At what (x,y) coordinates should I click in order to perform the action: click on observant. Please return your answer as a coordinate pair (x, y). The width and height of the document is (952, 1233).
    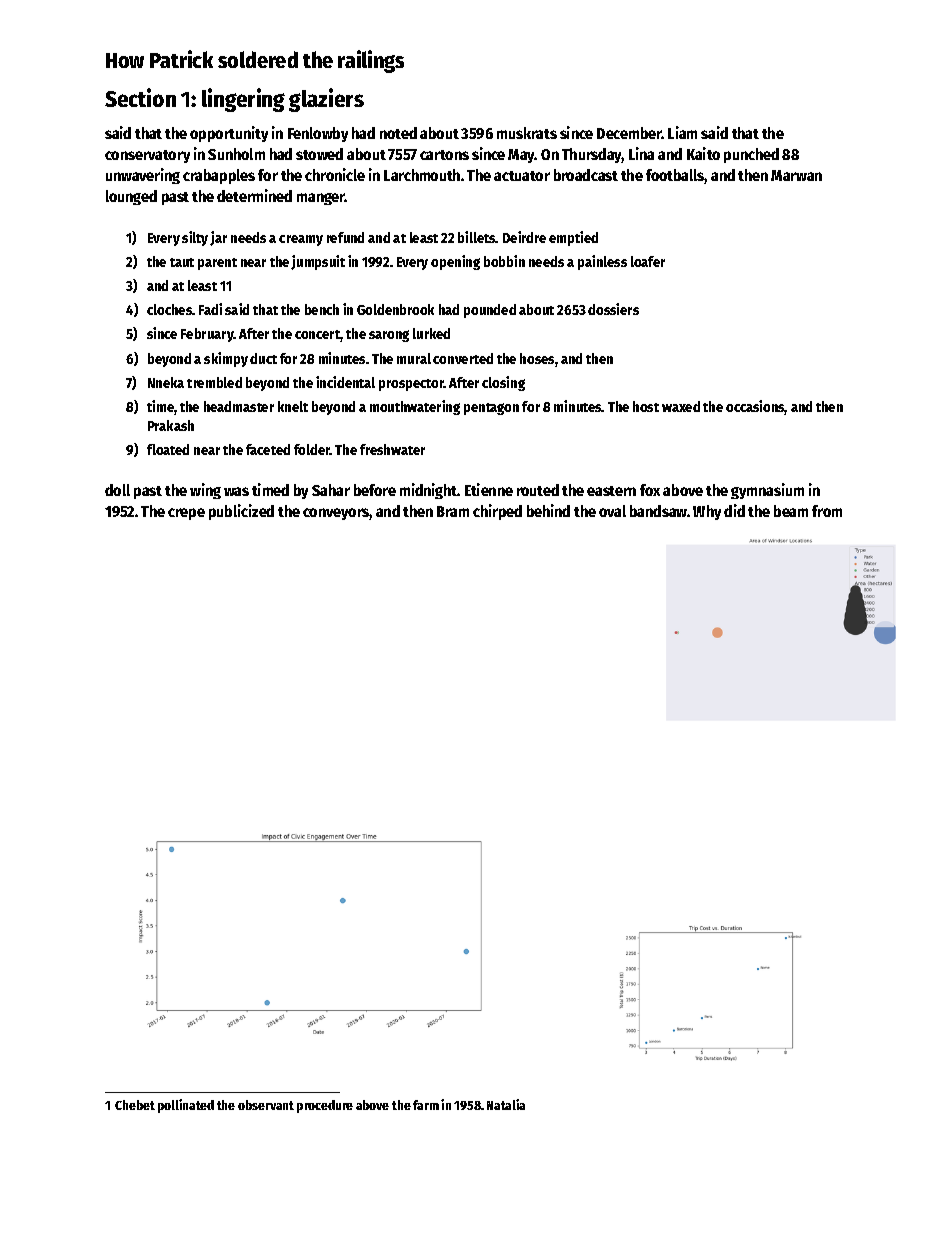
    Looking at the image, I should click on (266, 1105).
